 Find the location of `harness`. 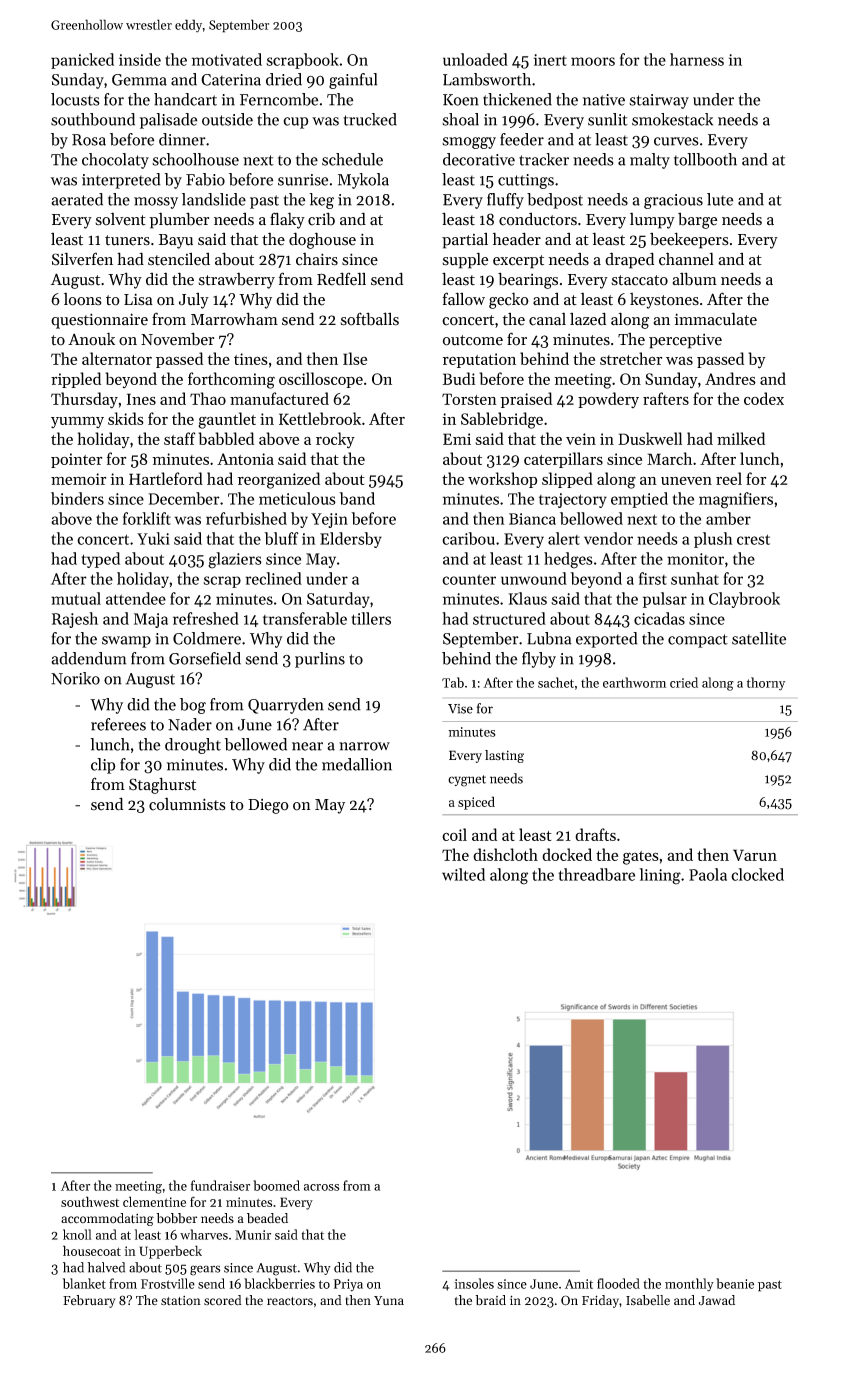

harness is located at coordinates (697, 59).
